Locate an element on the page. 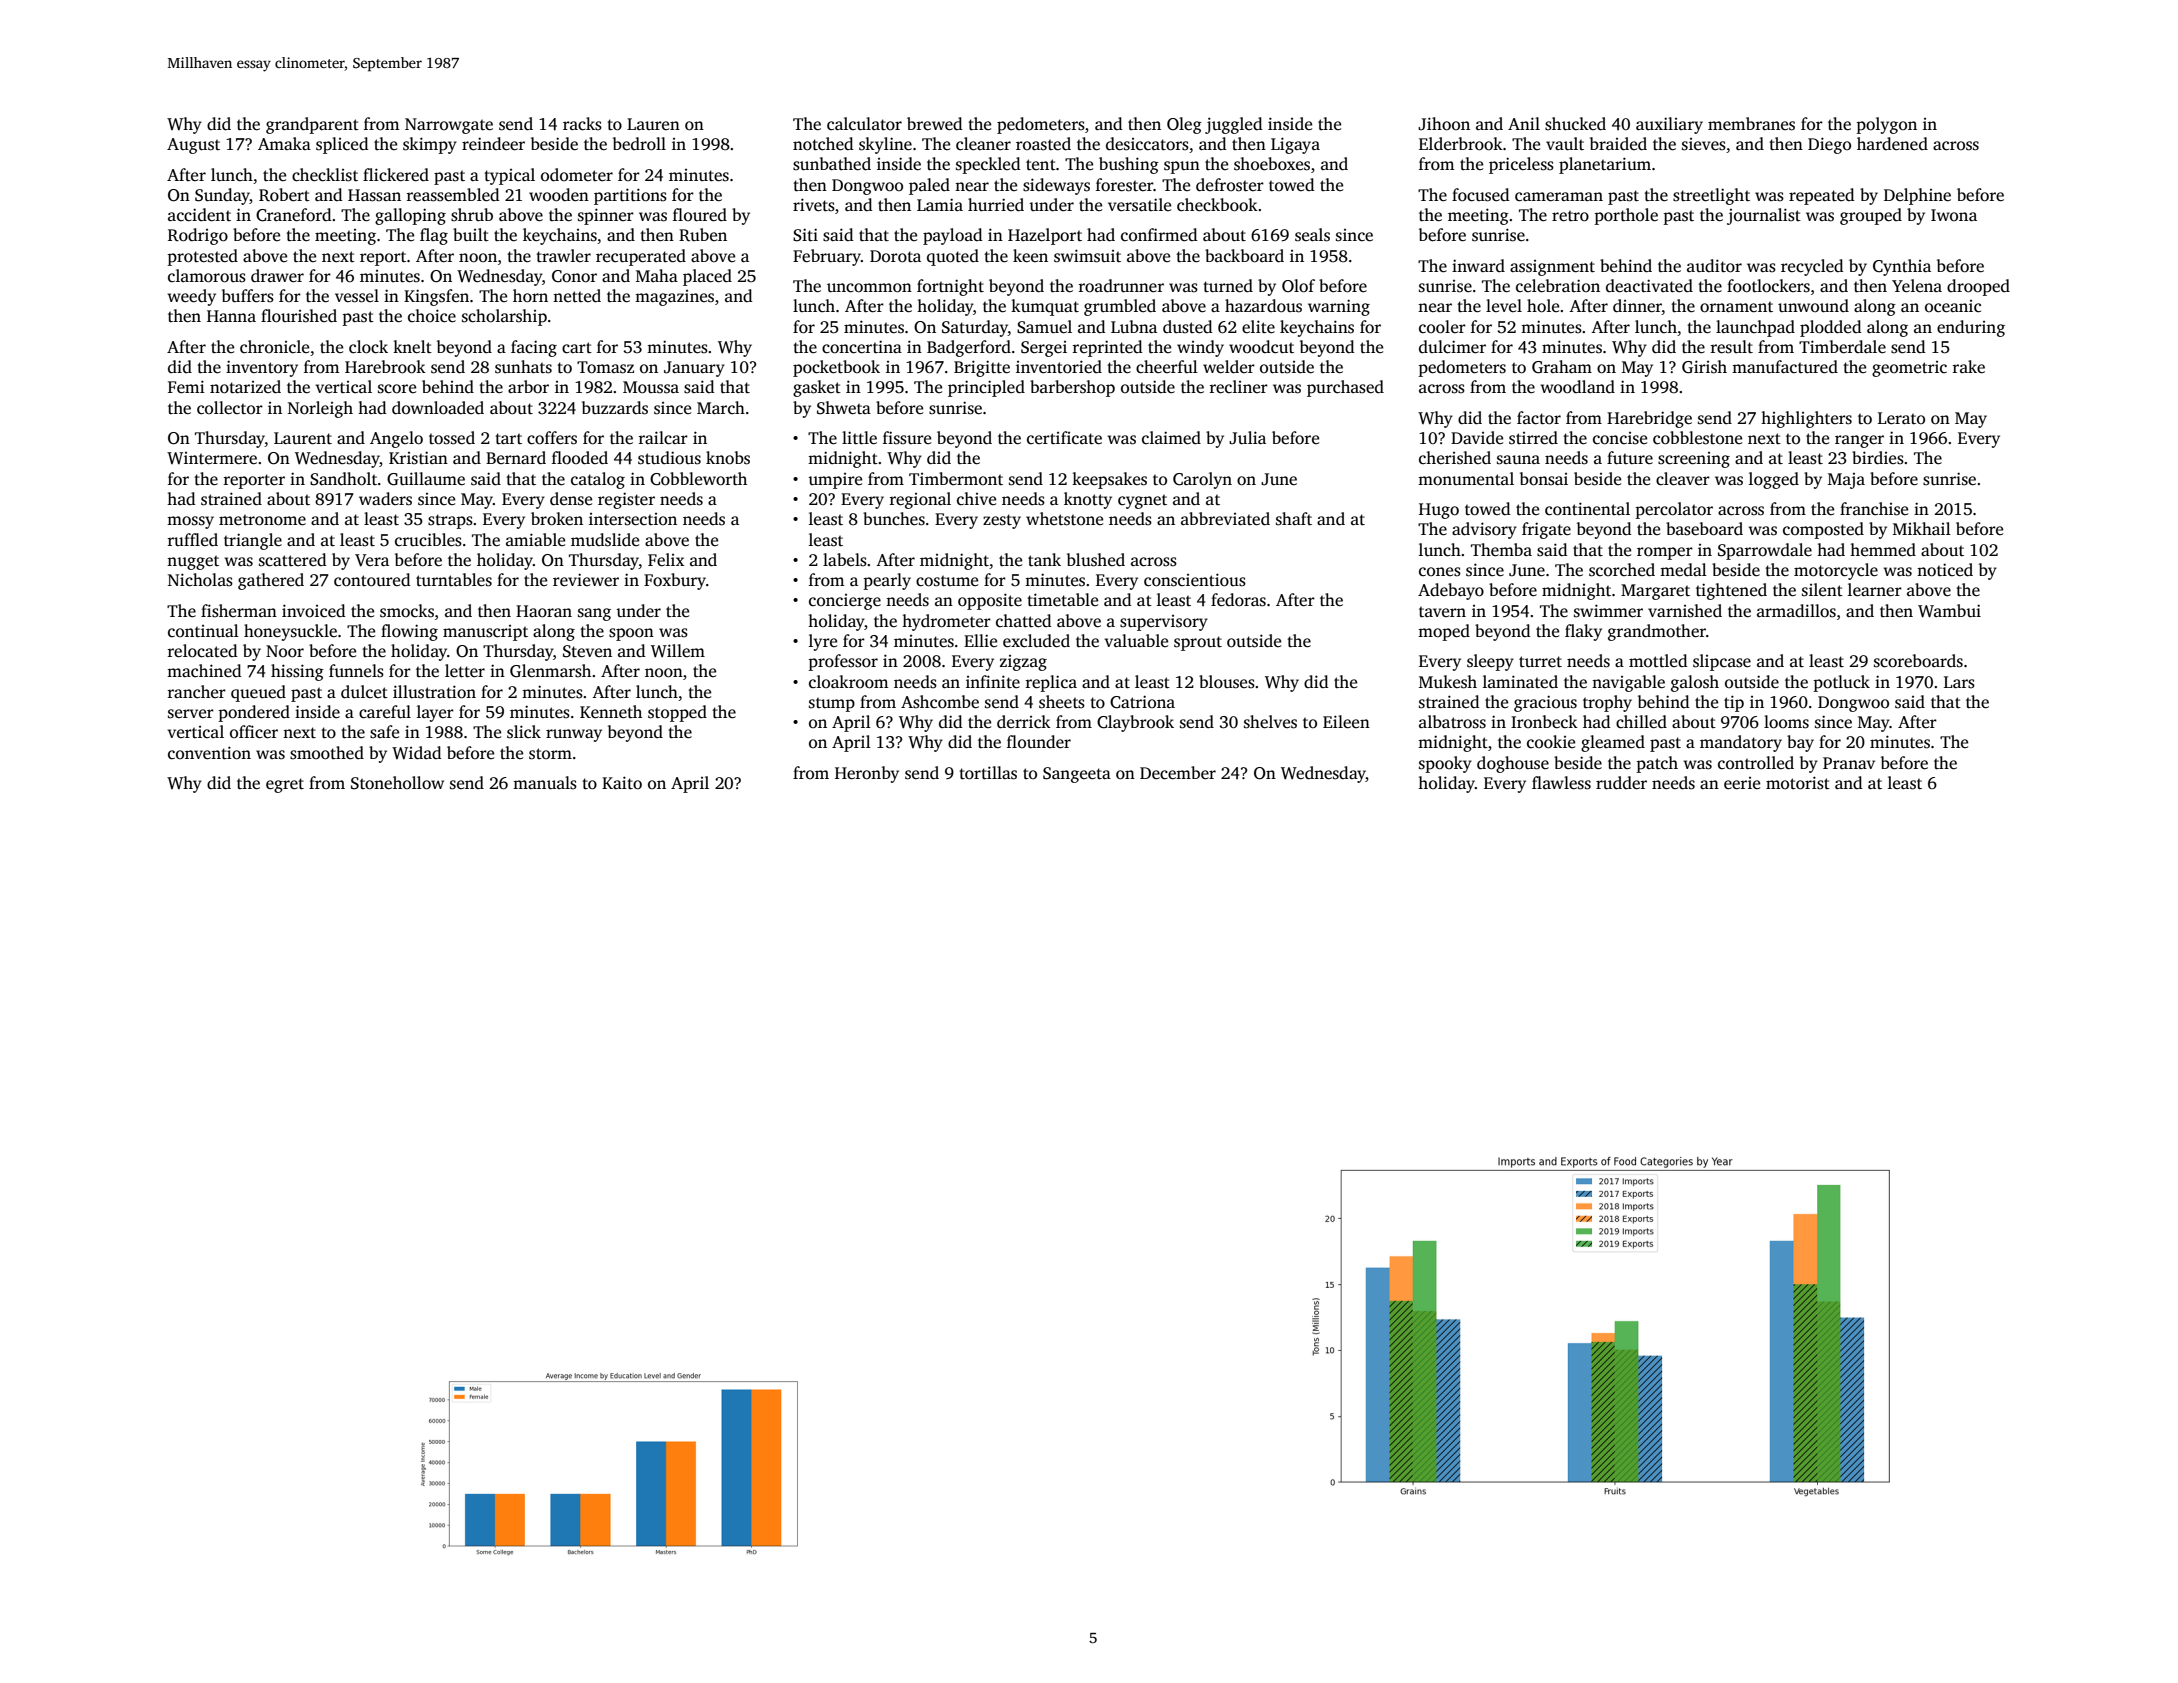 This image has width=2178, height=1683. Stonehollow is located at coordinates (397, 783).
